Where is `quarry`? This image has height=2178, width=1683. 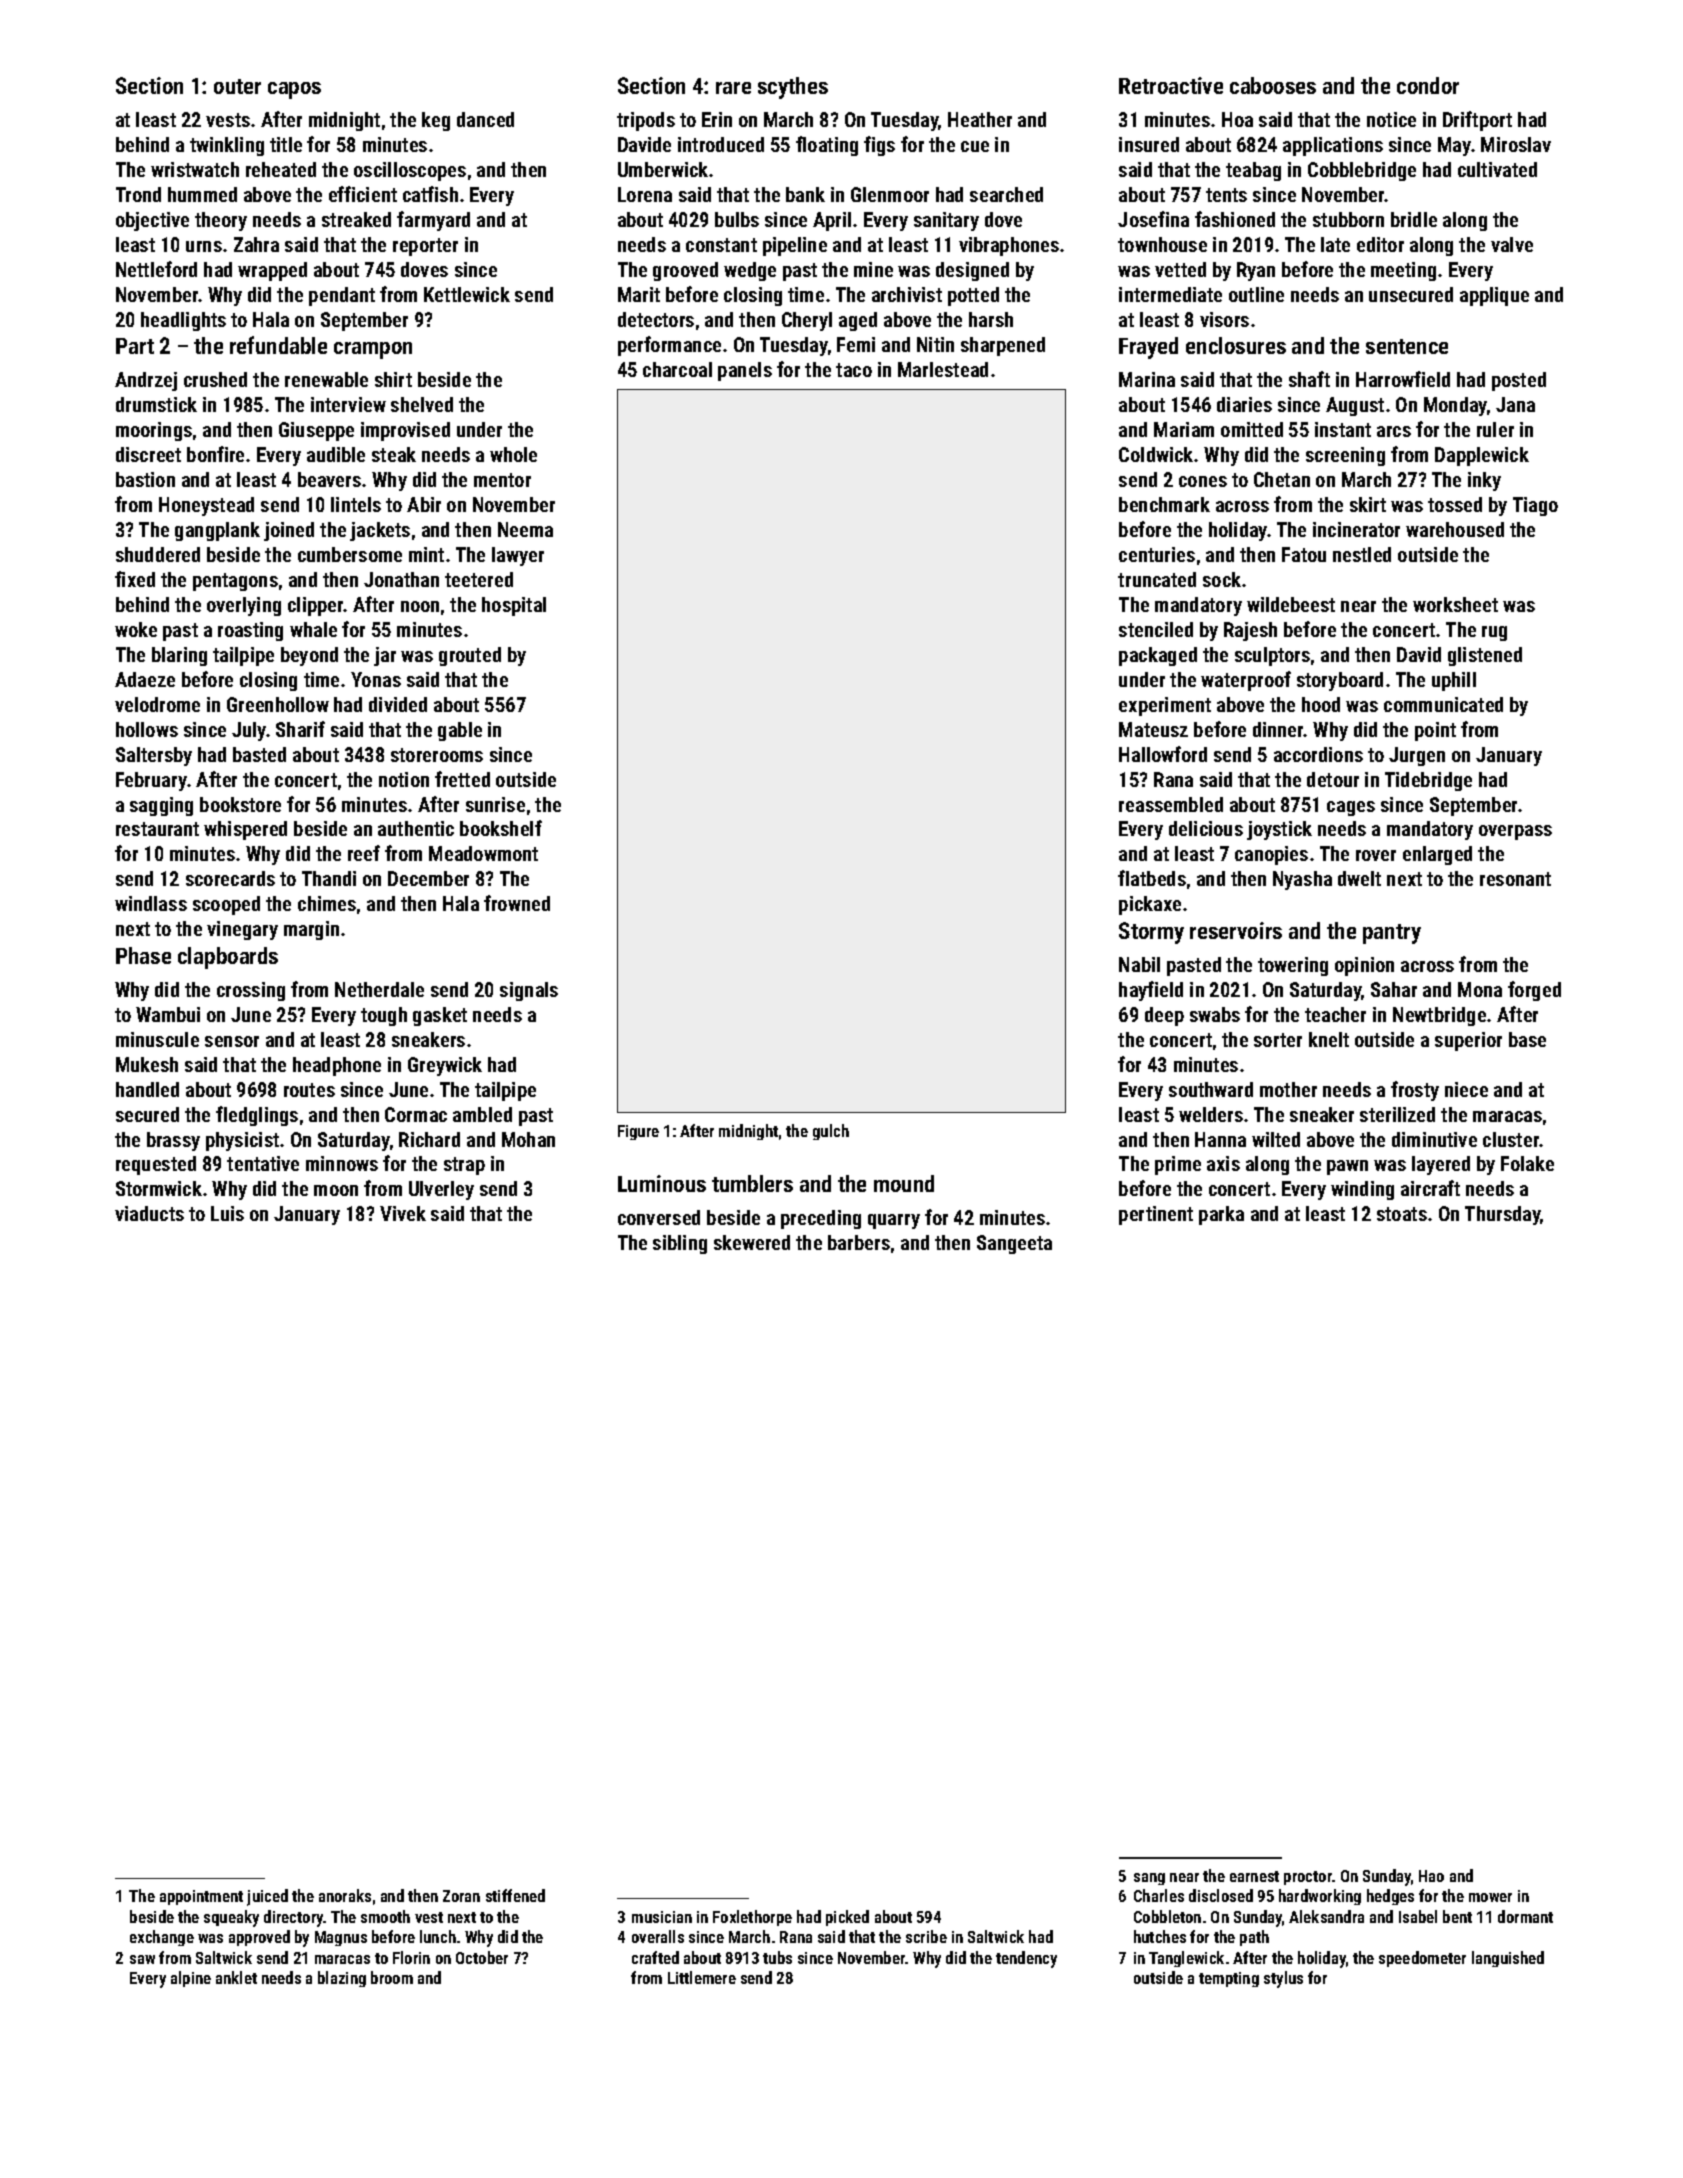 quarry is located at coordinates (894, 1221).
